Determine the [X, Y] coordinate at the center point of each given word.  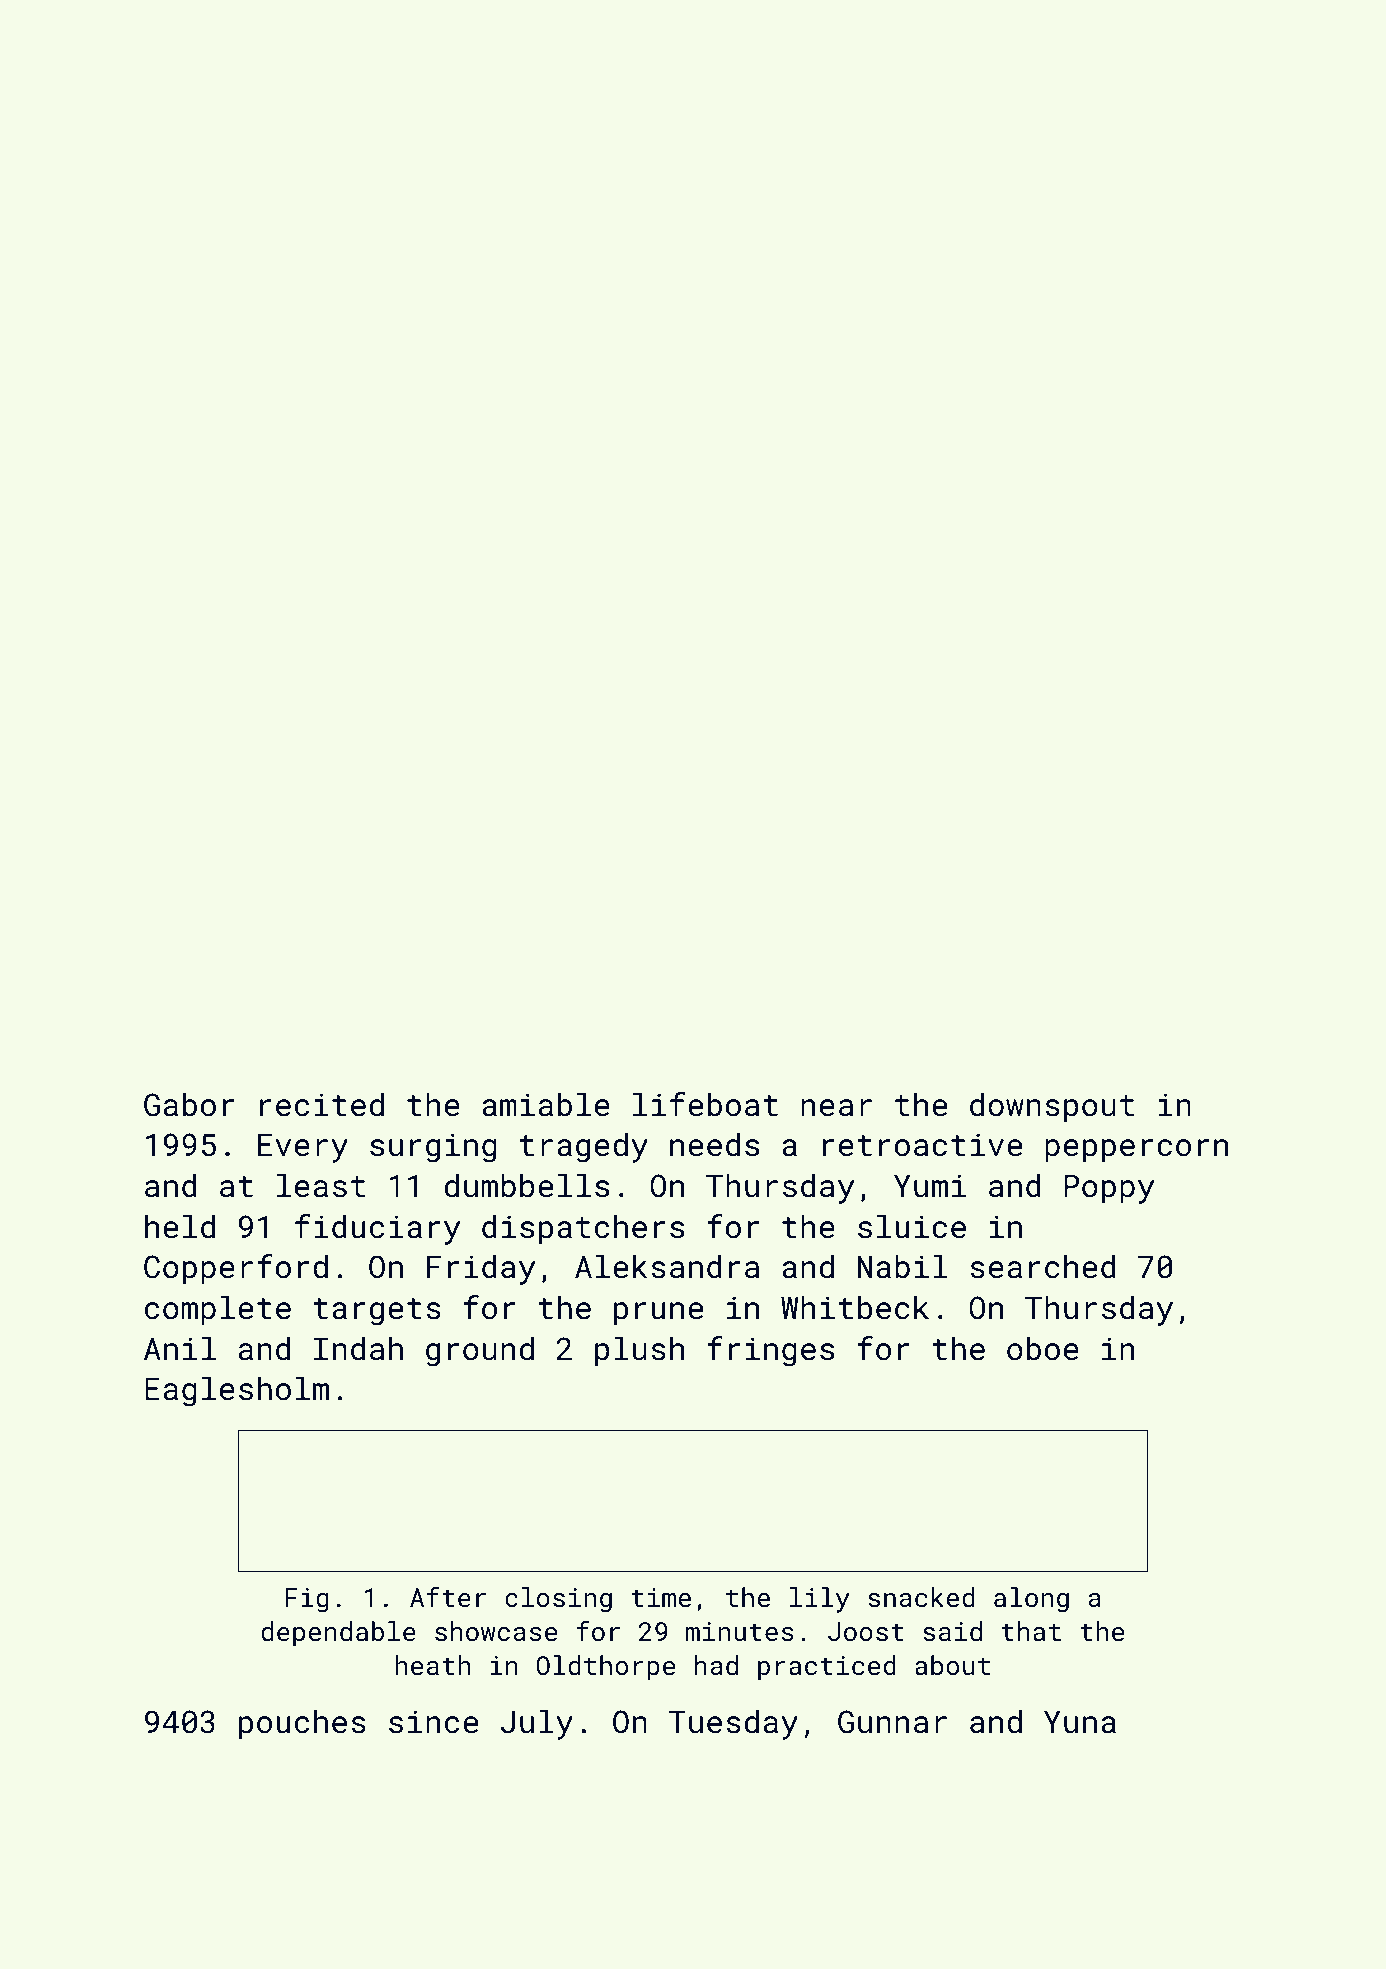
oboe [1043, 1348]
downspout [1052, 1107]
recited [322, 1104]
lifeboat [705, 1104]
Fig [307, 1600]
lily [820, 1600]
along [1031, 1600]
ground [480, 1351]
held [180, 1226]
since [433, 1722]
